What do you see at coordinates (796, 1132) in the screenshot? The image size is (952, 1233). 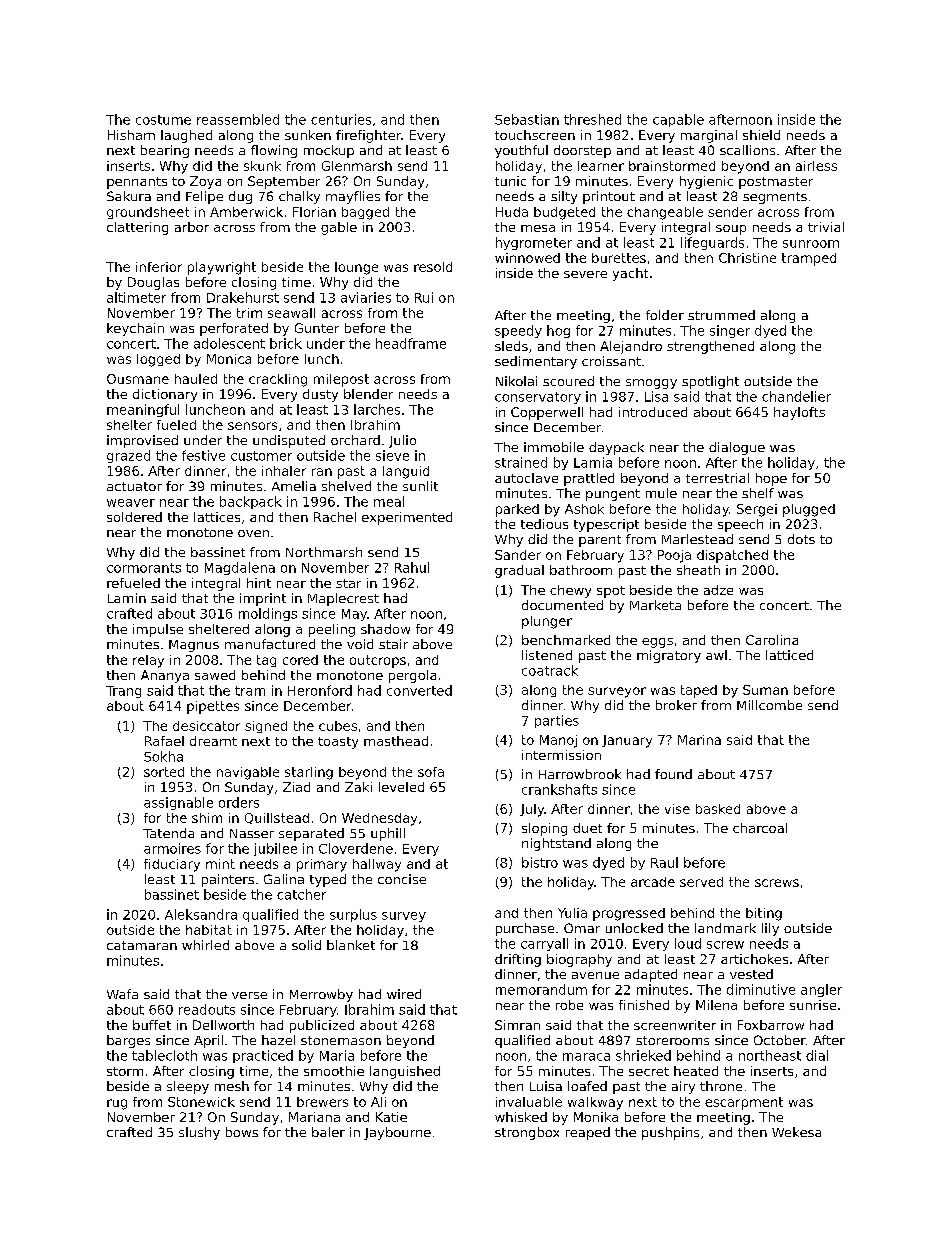 I see `Wekesa` at bounding box center [796, 1132].
